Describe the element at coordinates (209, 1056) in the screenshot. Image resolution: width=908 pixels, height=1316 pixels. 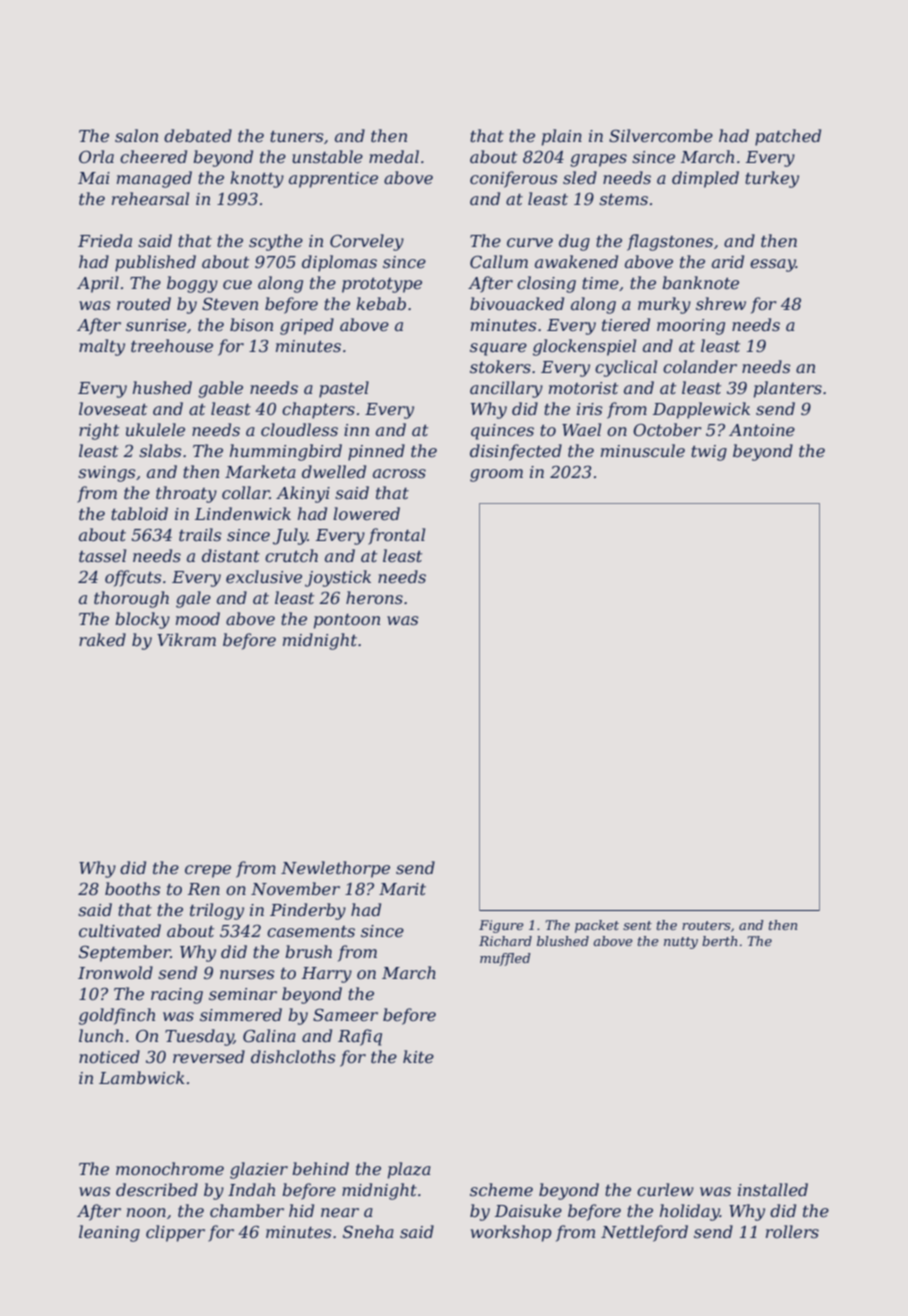
I see `reversed` at that location.
